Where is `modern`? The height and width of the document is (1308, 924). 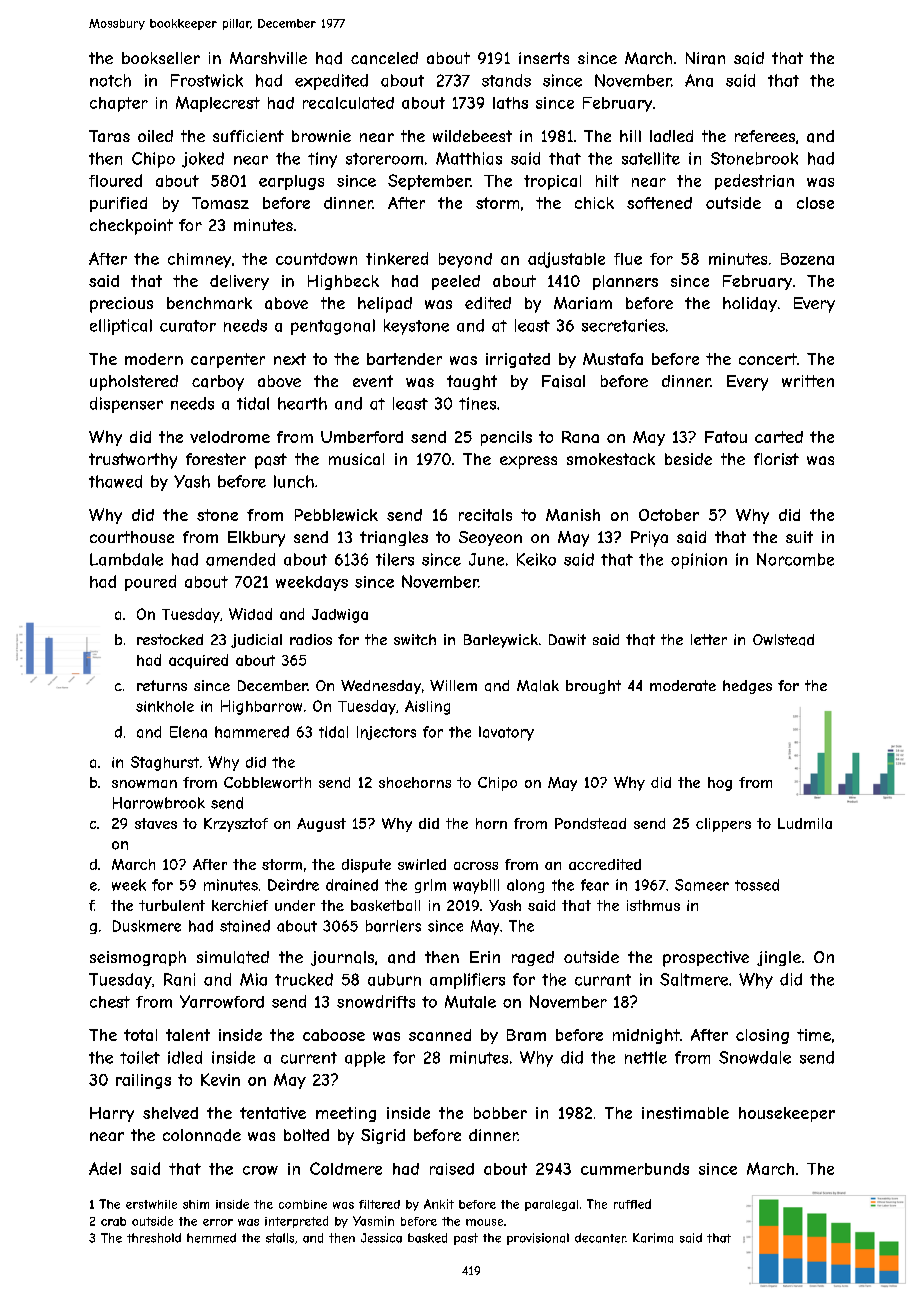
modern is located at coordinates (154, 359).
